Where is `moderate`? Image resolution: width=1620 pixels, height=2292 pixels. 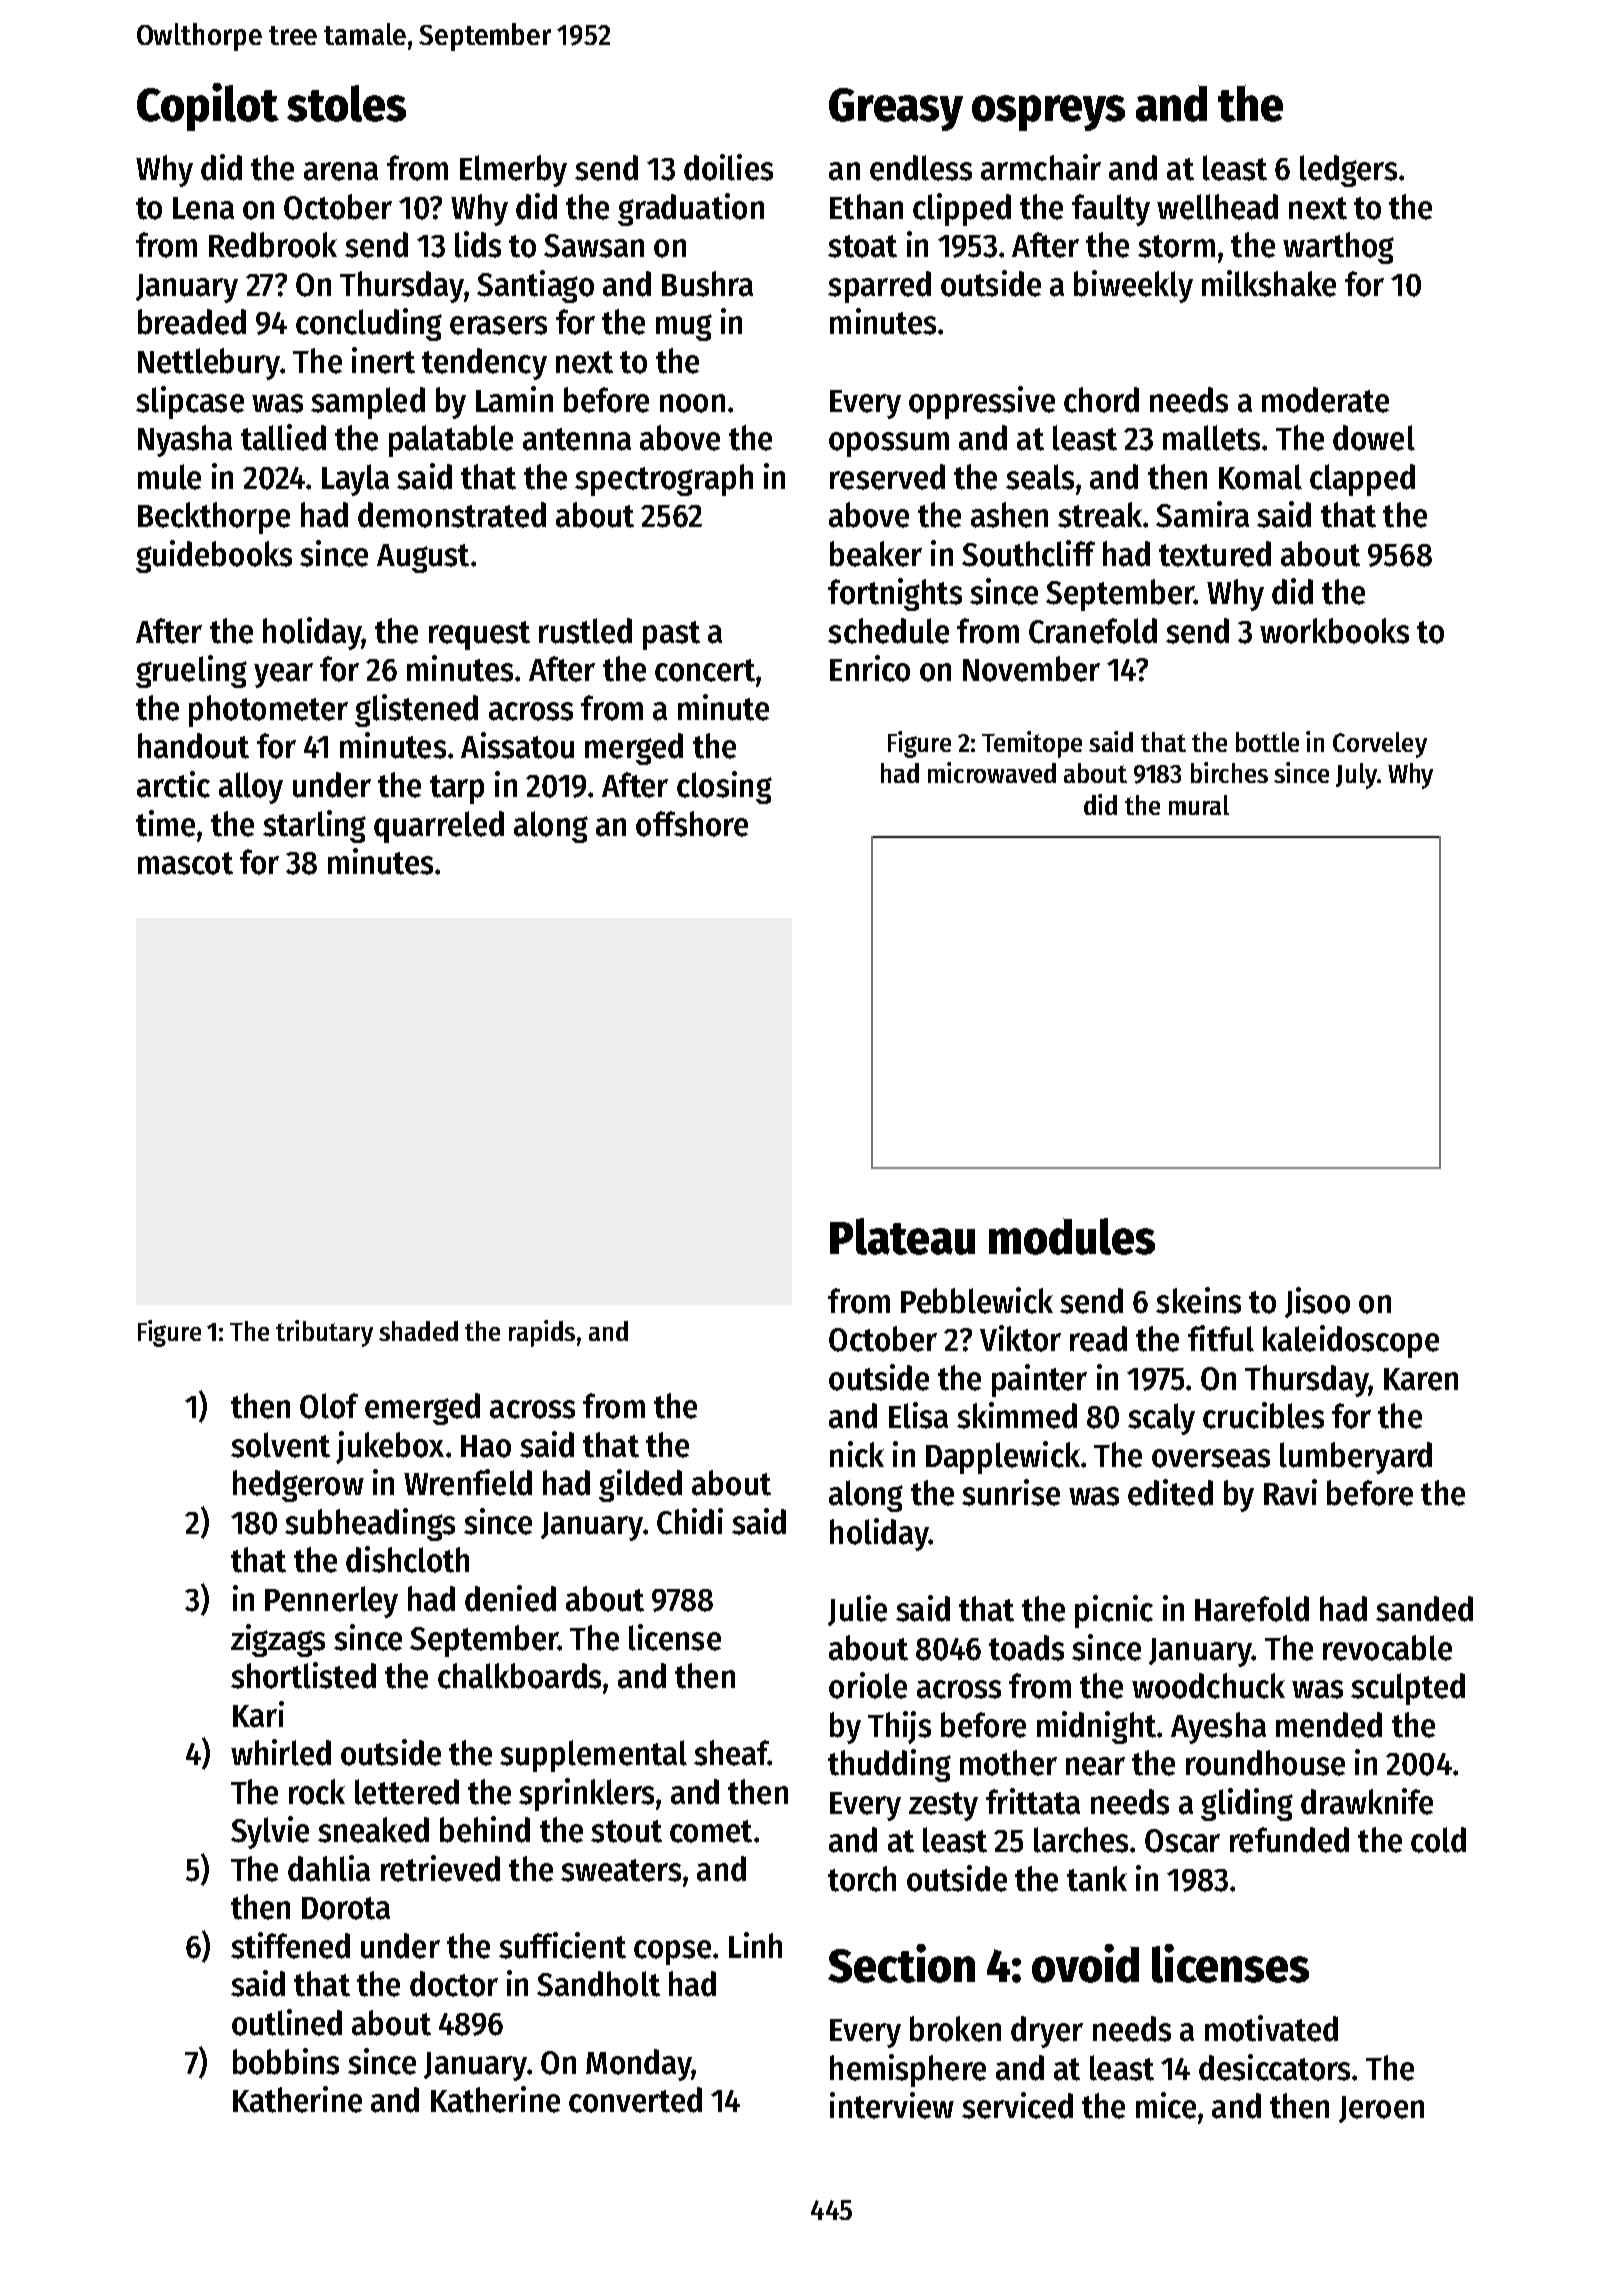 moderate is located at coordinates (1325, 400).
